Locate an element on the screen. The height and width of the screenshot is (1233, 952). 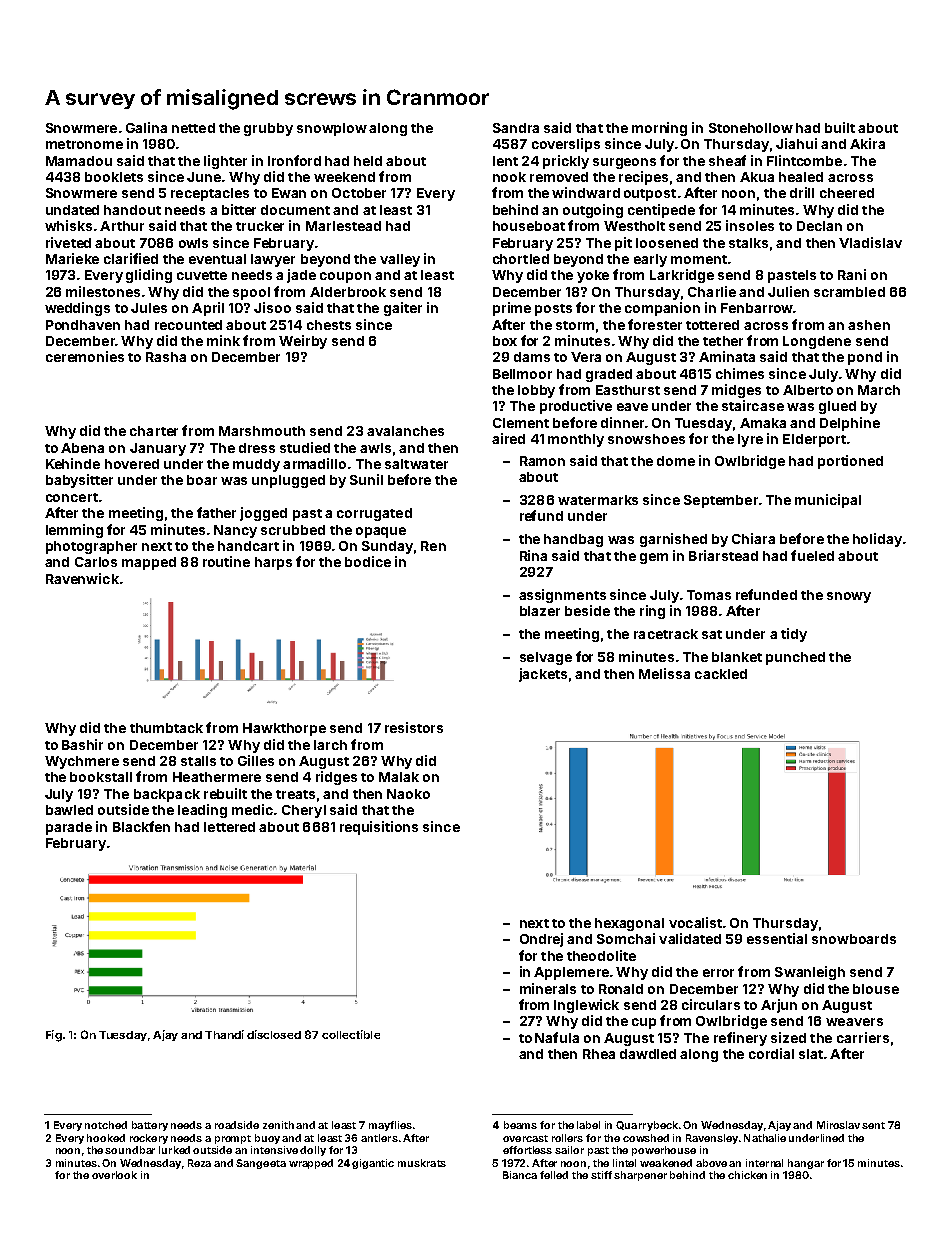
Marieke is located at coordinates (72, 258).
